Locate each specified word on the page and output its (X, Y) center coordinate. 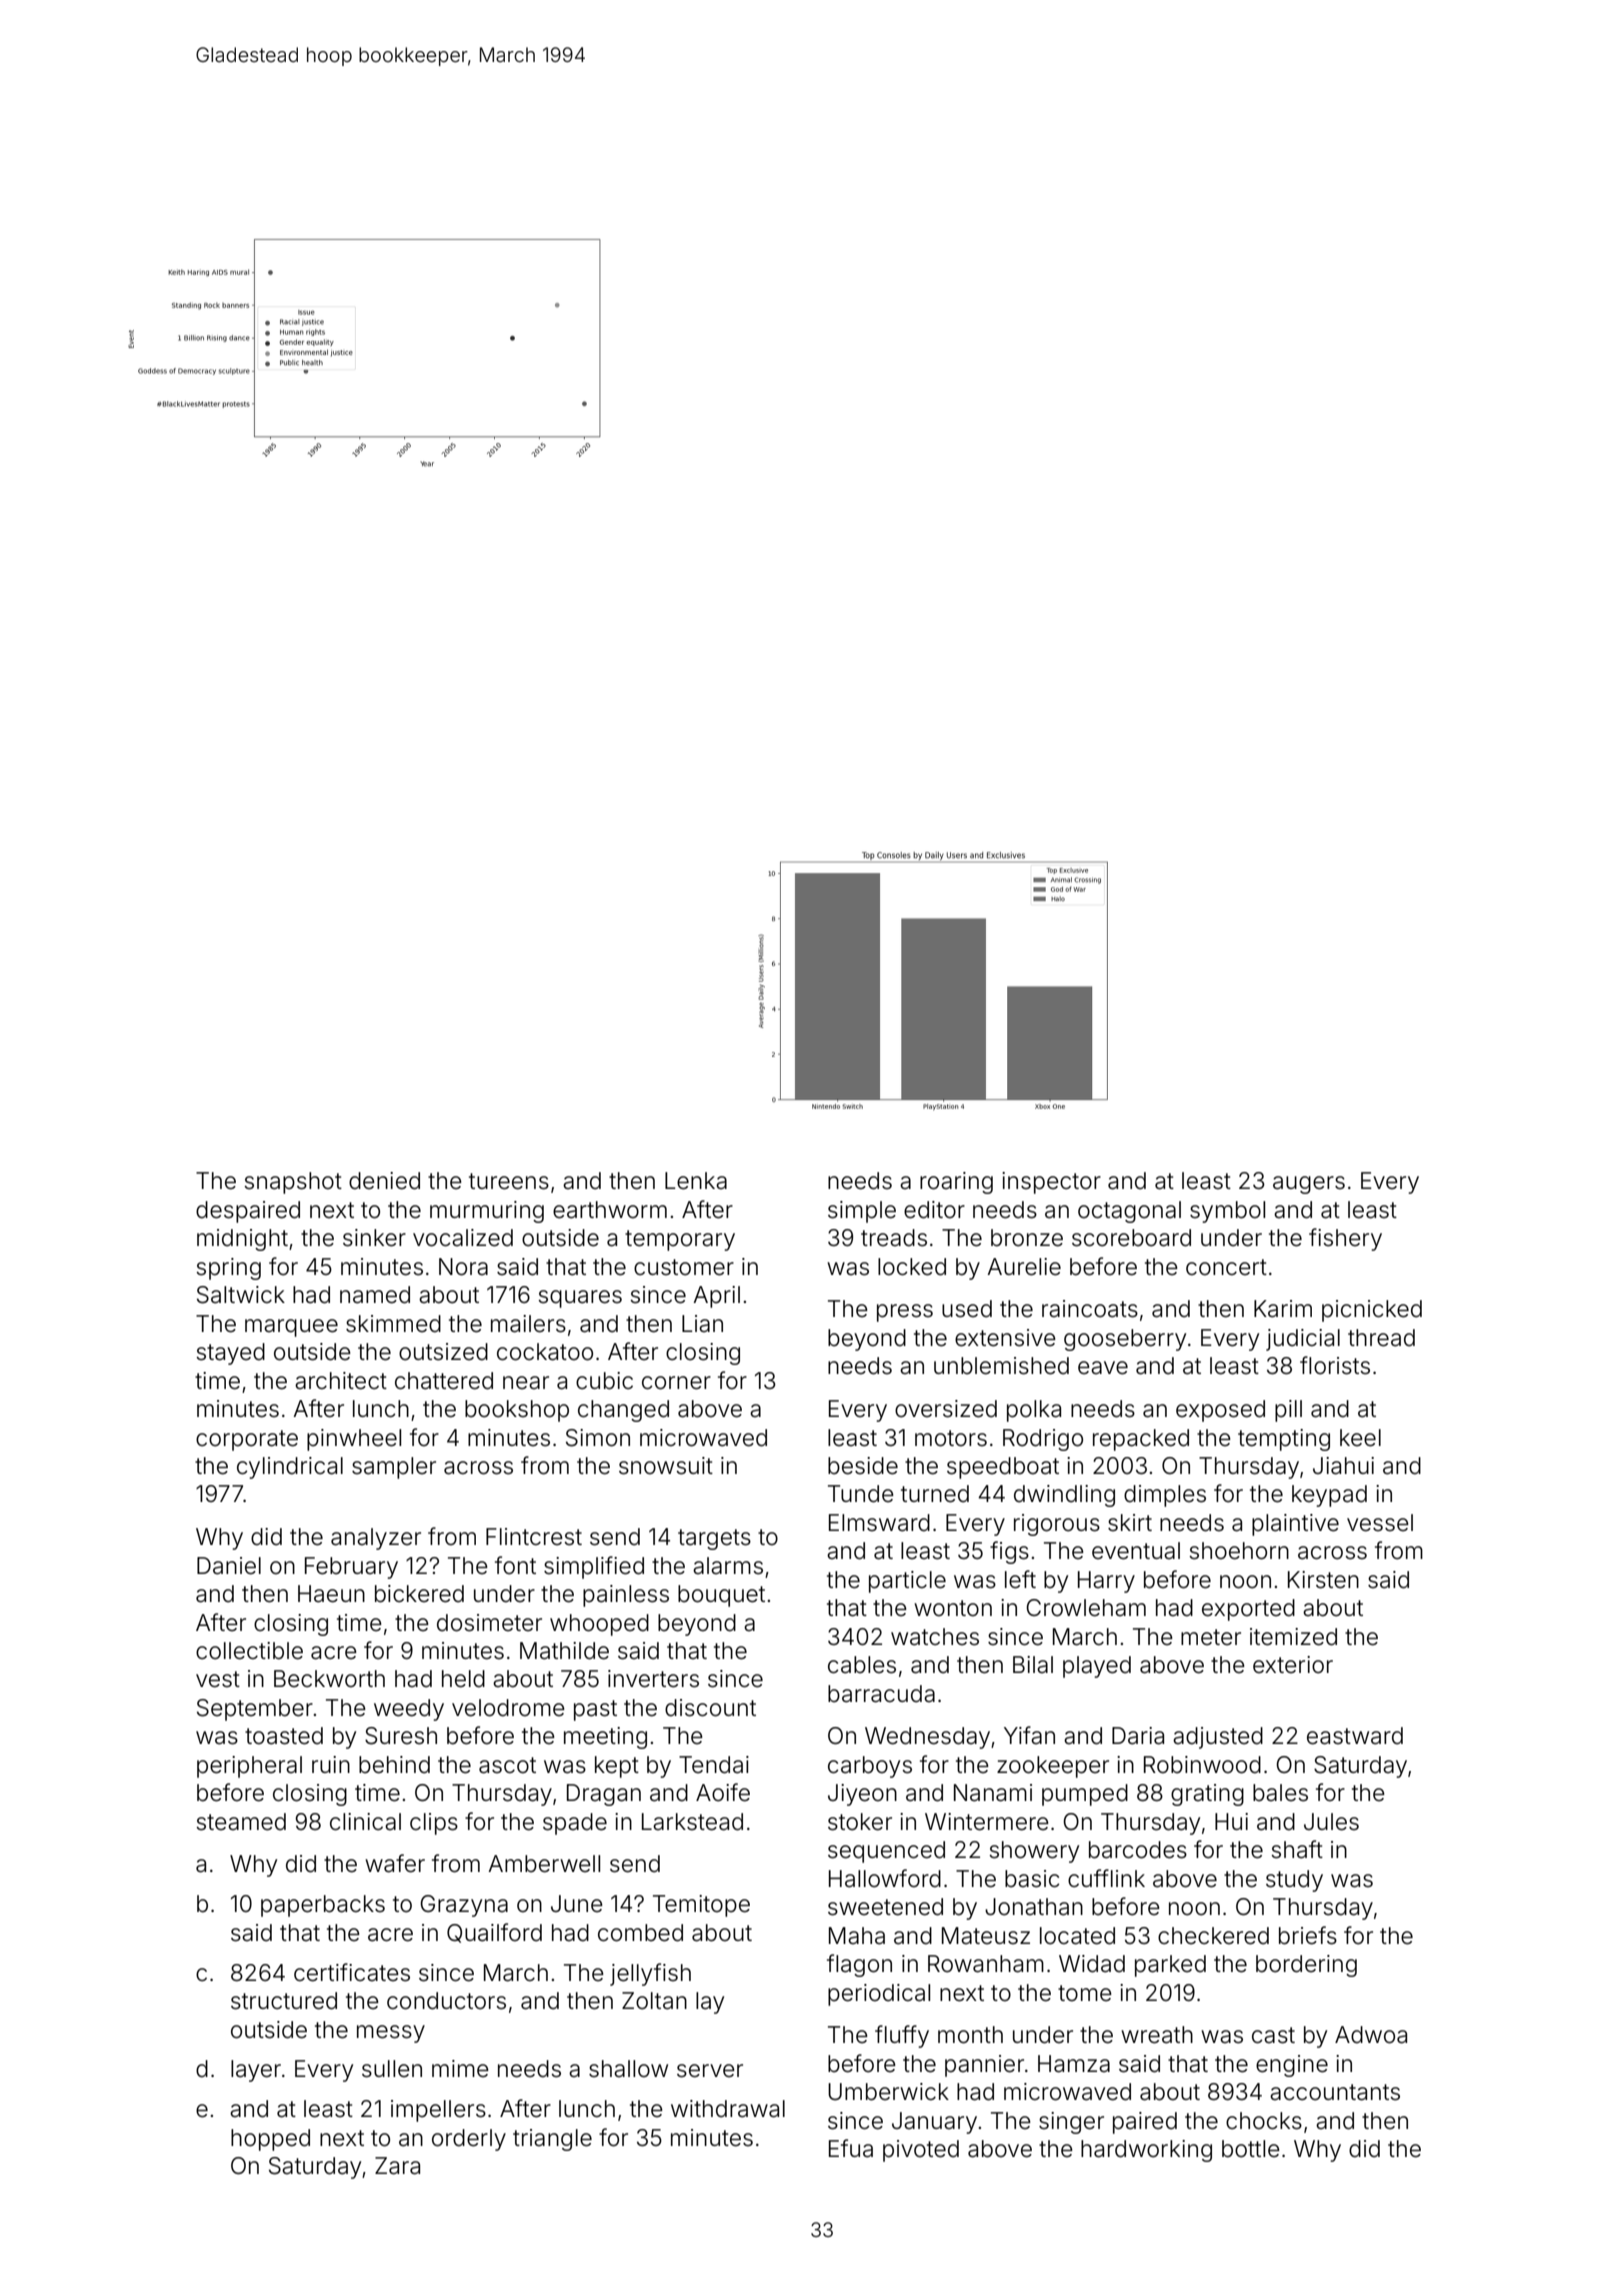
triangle (552, 2140)
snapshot (293, 1183)
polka (1034, 1411)
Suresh (401, 1736)
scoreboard (1131, 1238)
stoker (860, 1822)
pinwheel (354, 1440)
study (1294, 1881)
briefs (1308, 1935)
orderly (469, 2140)
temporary (680, 1240)
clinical (365, 1822)
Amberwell (544, 1864)
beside (863, 1466)
